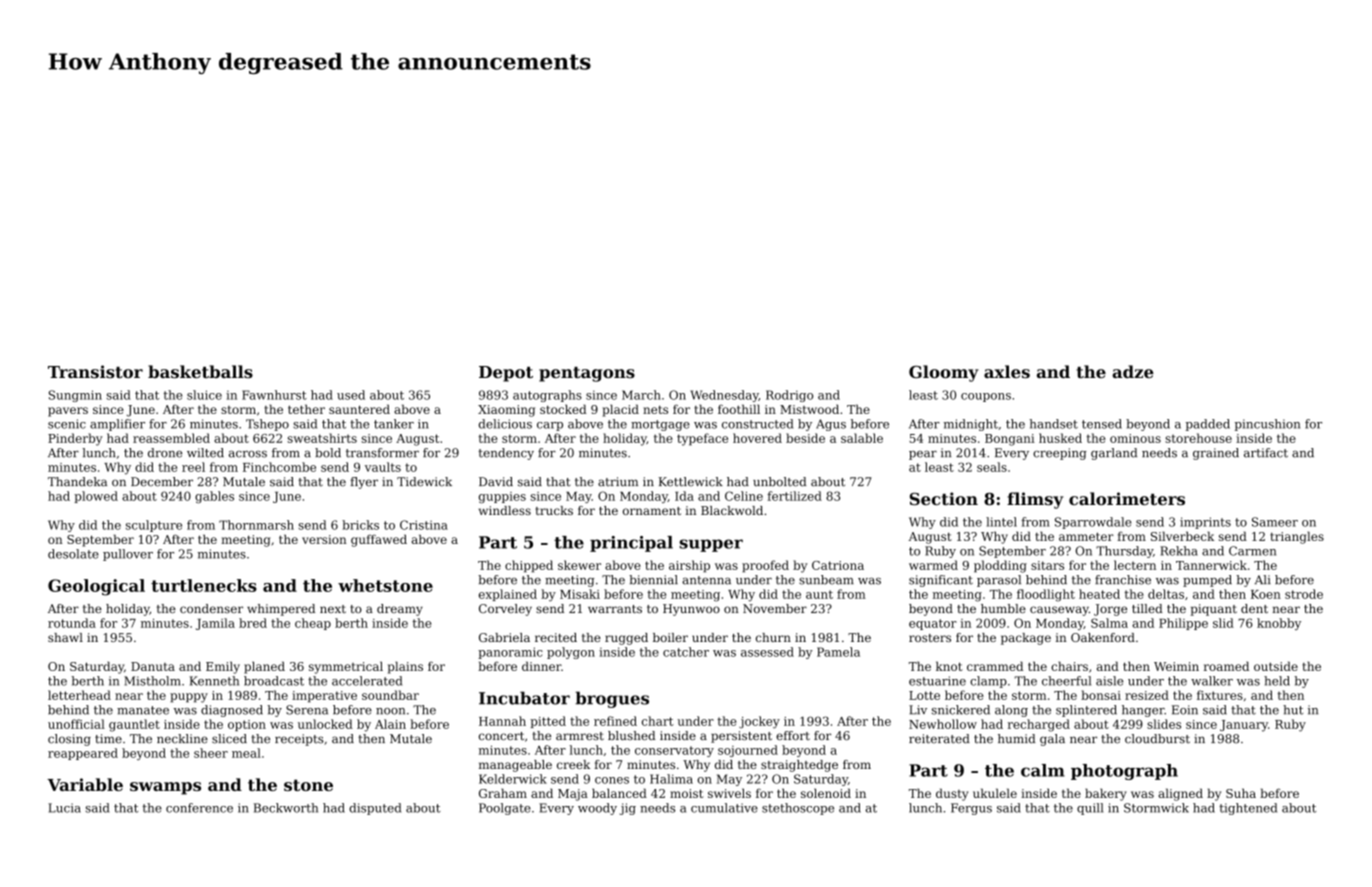 The image size is (1372, 887). I want to click on version, so click(324, 539).
